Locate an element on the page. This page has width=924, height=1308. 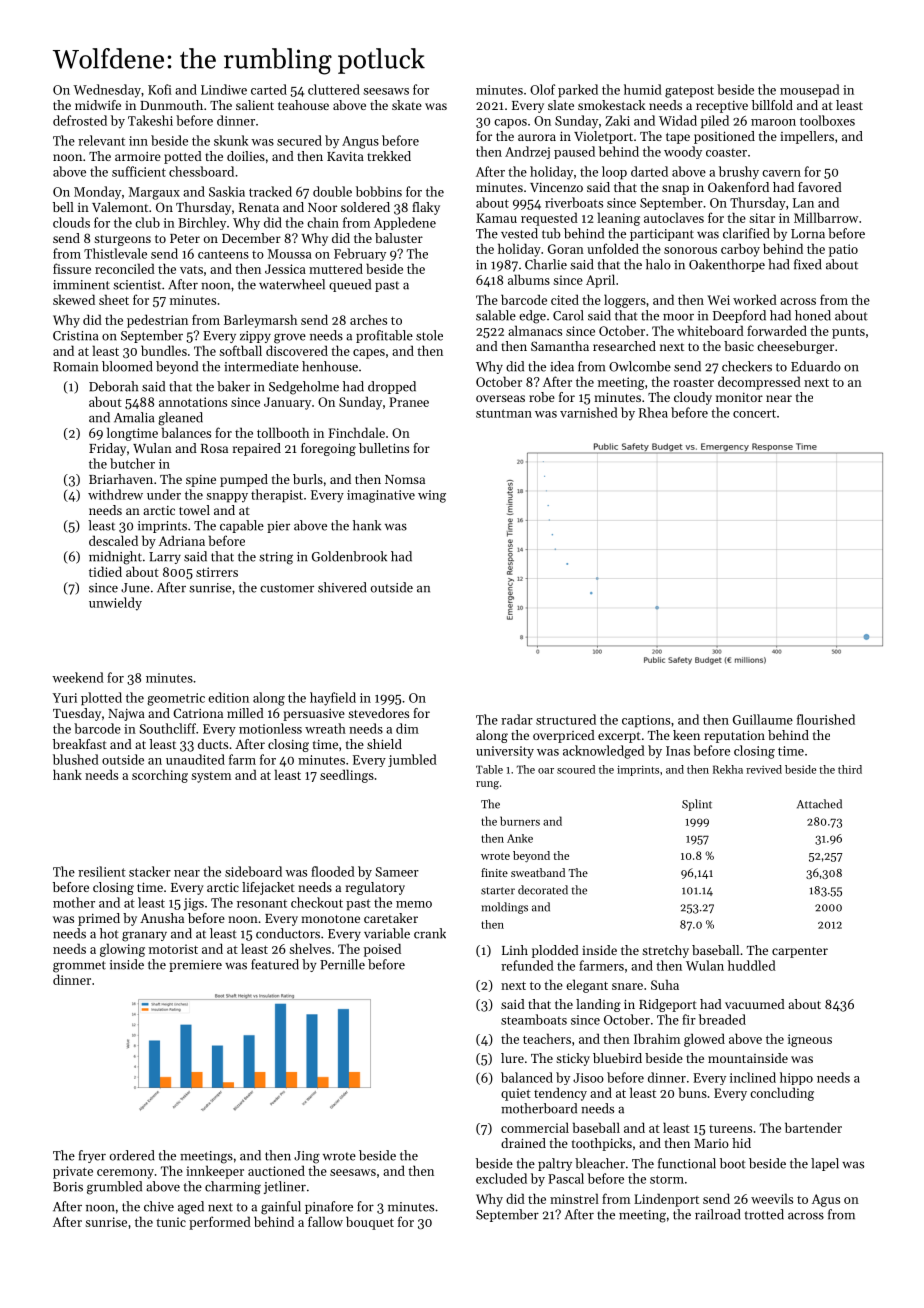
grove is located at coordinates (290, 338).
